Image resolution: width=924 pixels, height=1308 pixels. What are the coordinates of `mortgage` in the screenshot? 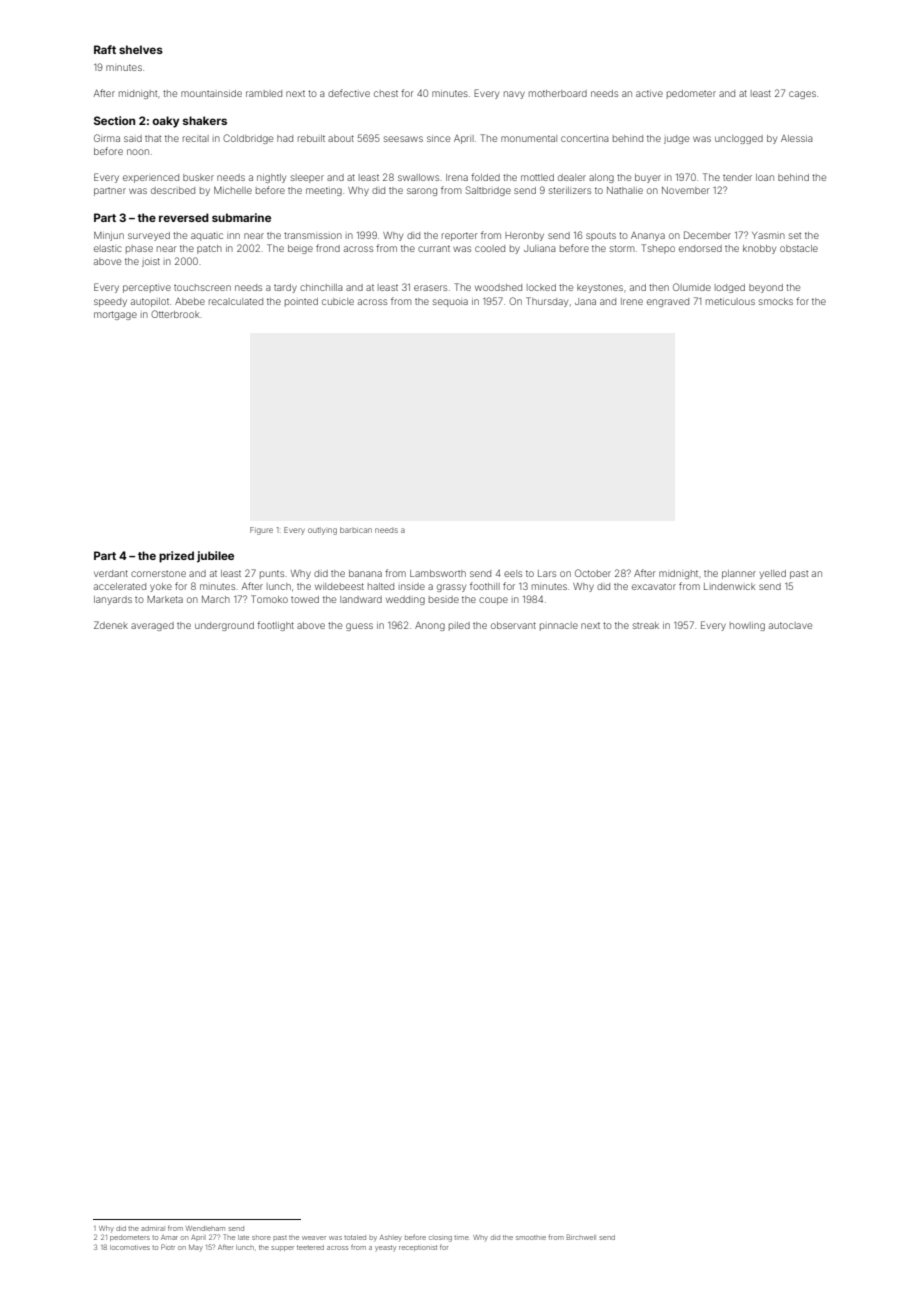 It's located at (115, 315).
